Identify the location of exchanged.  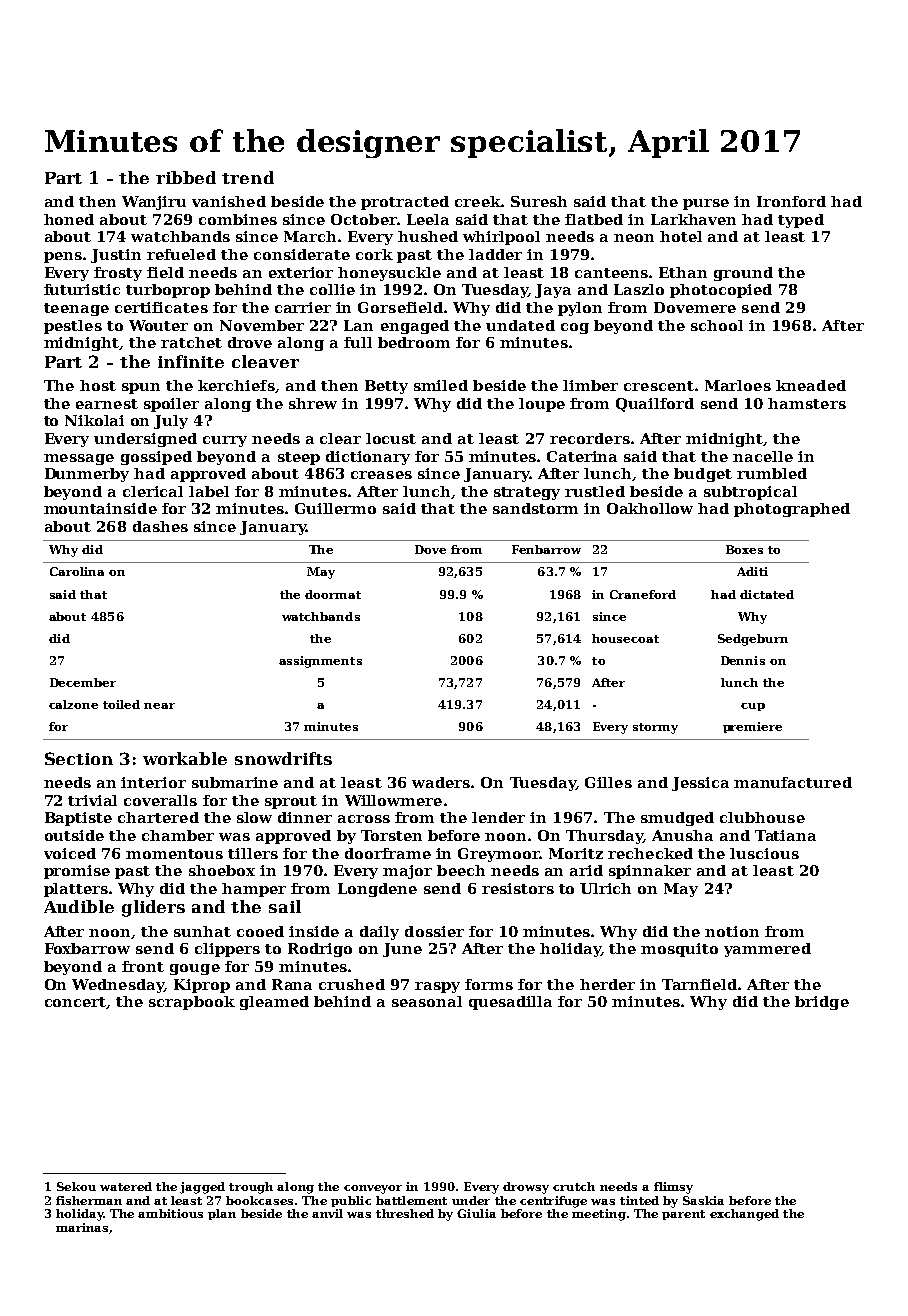
(744, 1215).
